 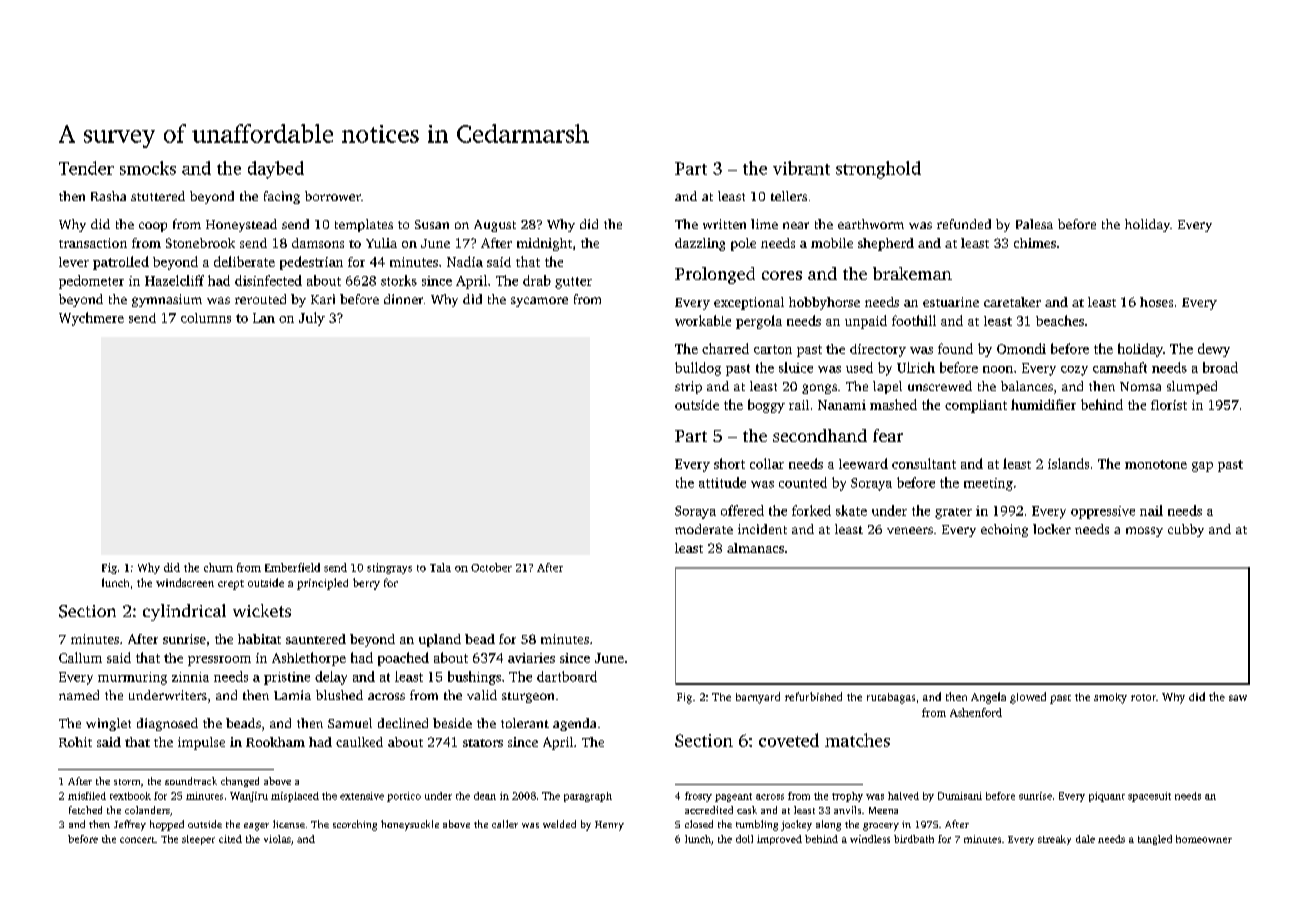 I want to click on stronghold, so click(x=878, y=170).
